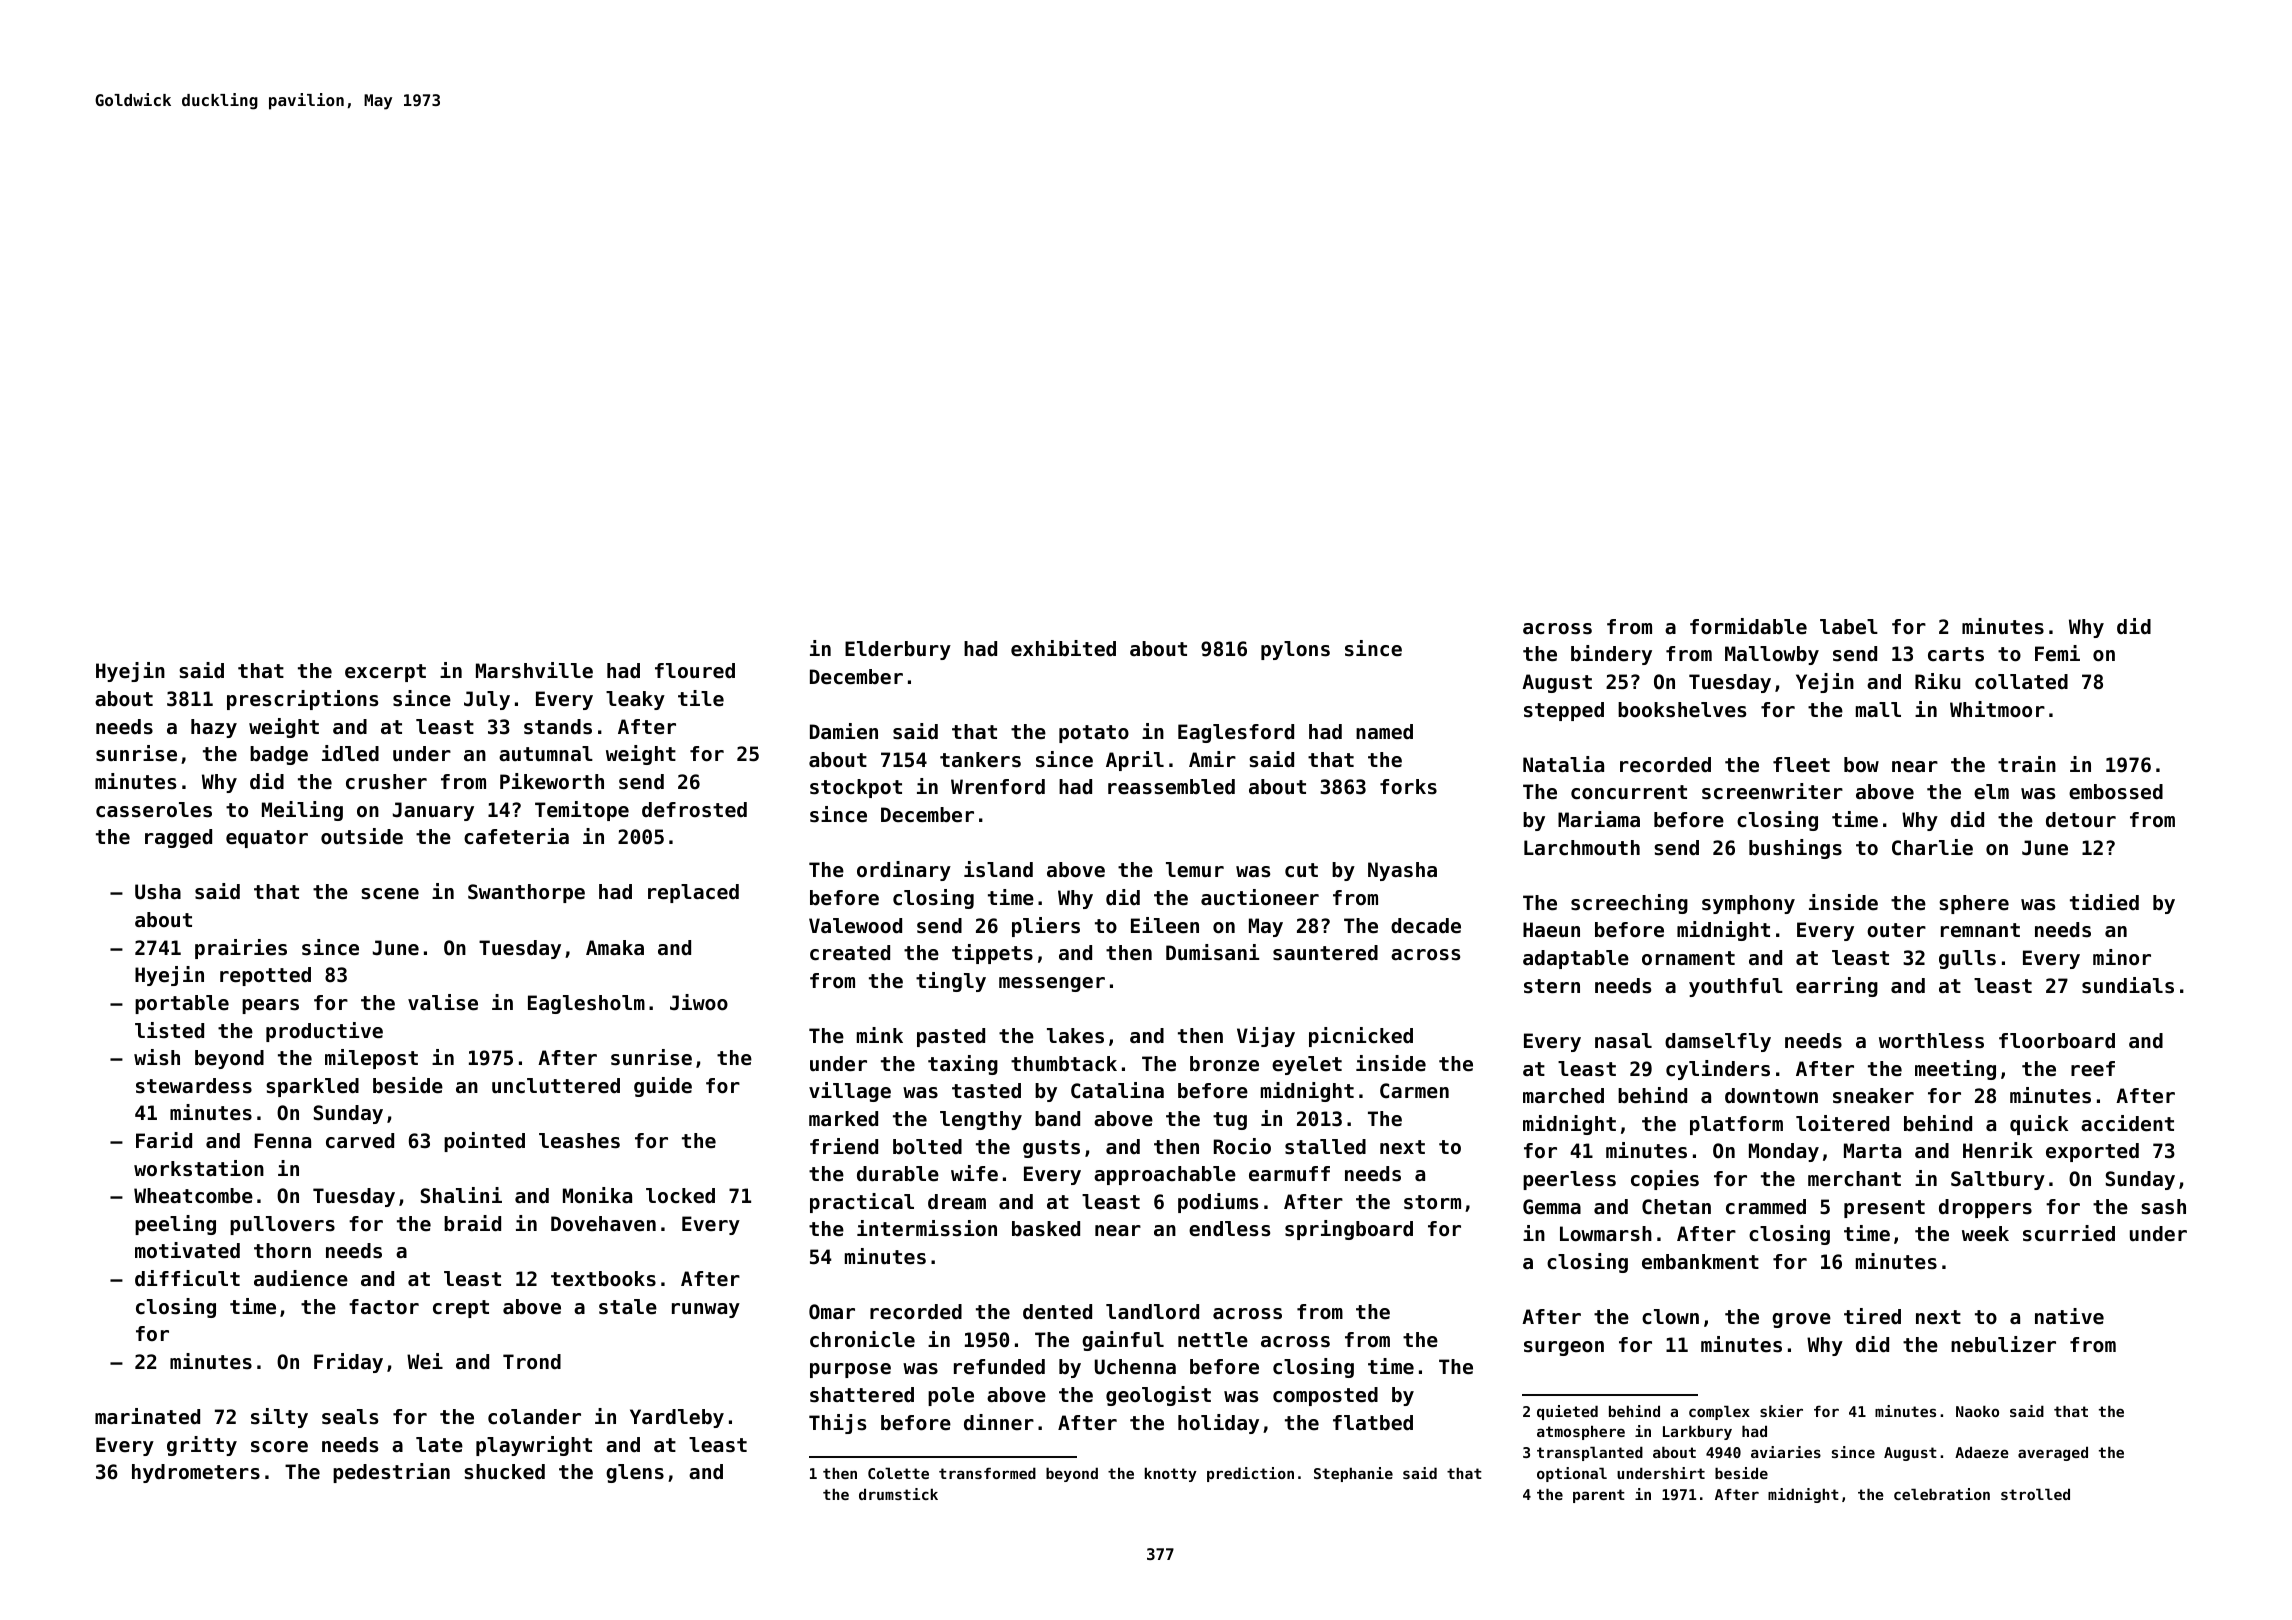  I want to click on outer, so click(1896, 930).
